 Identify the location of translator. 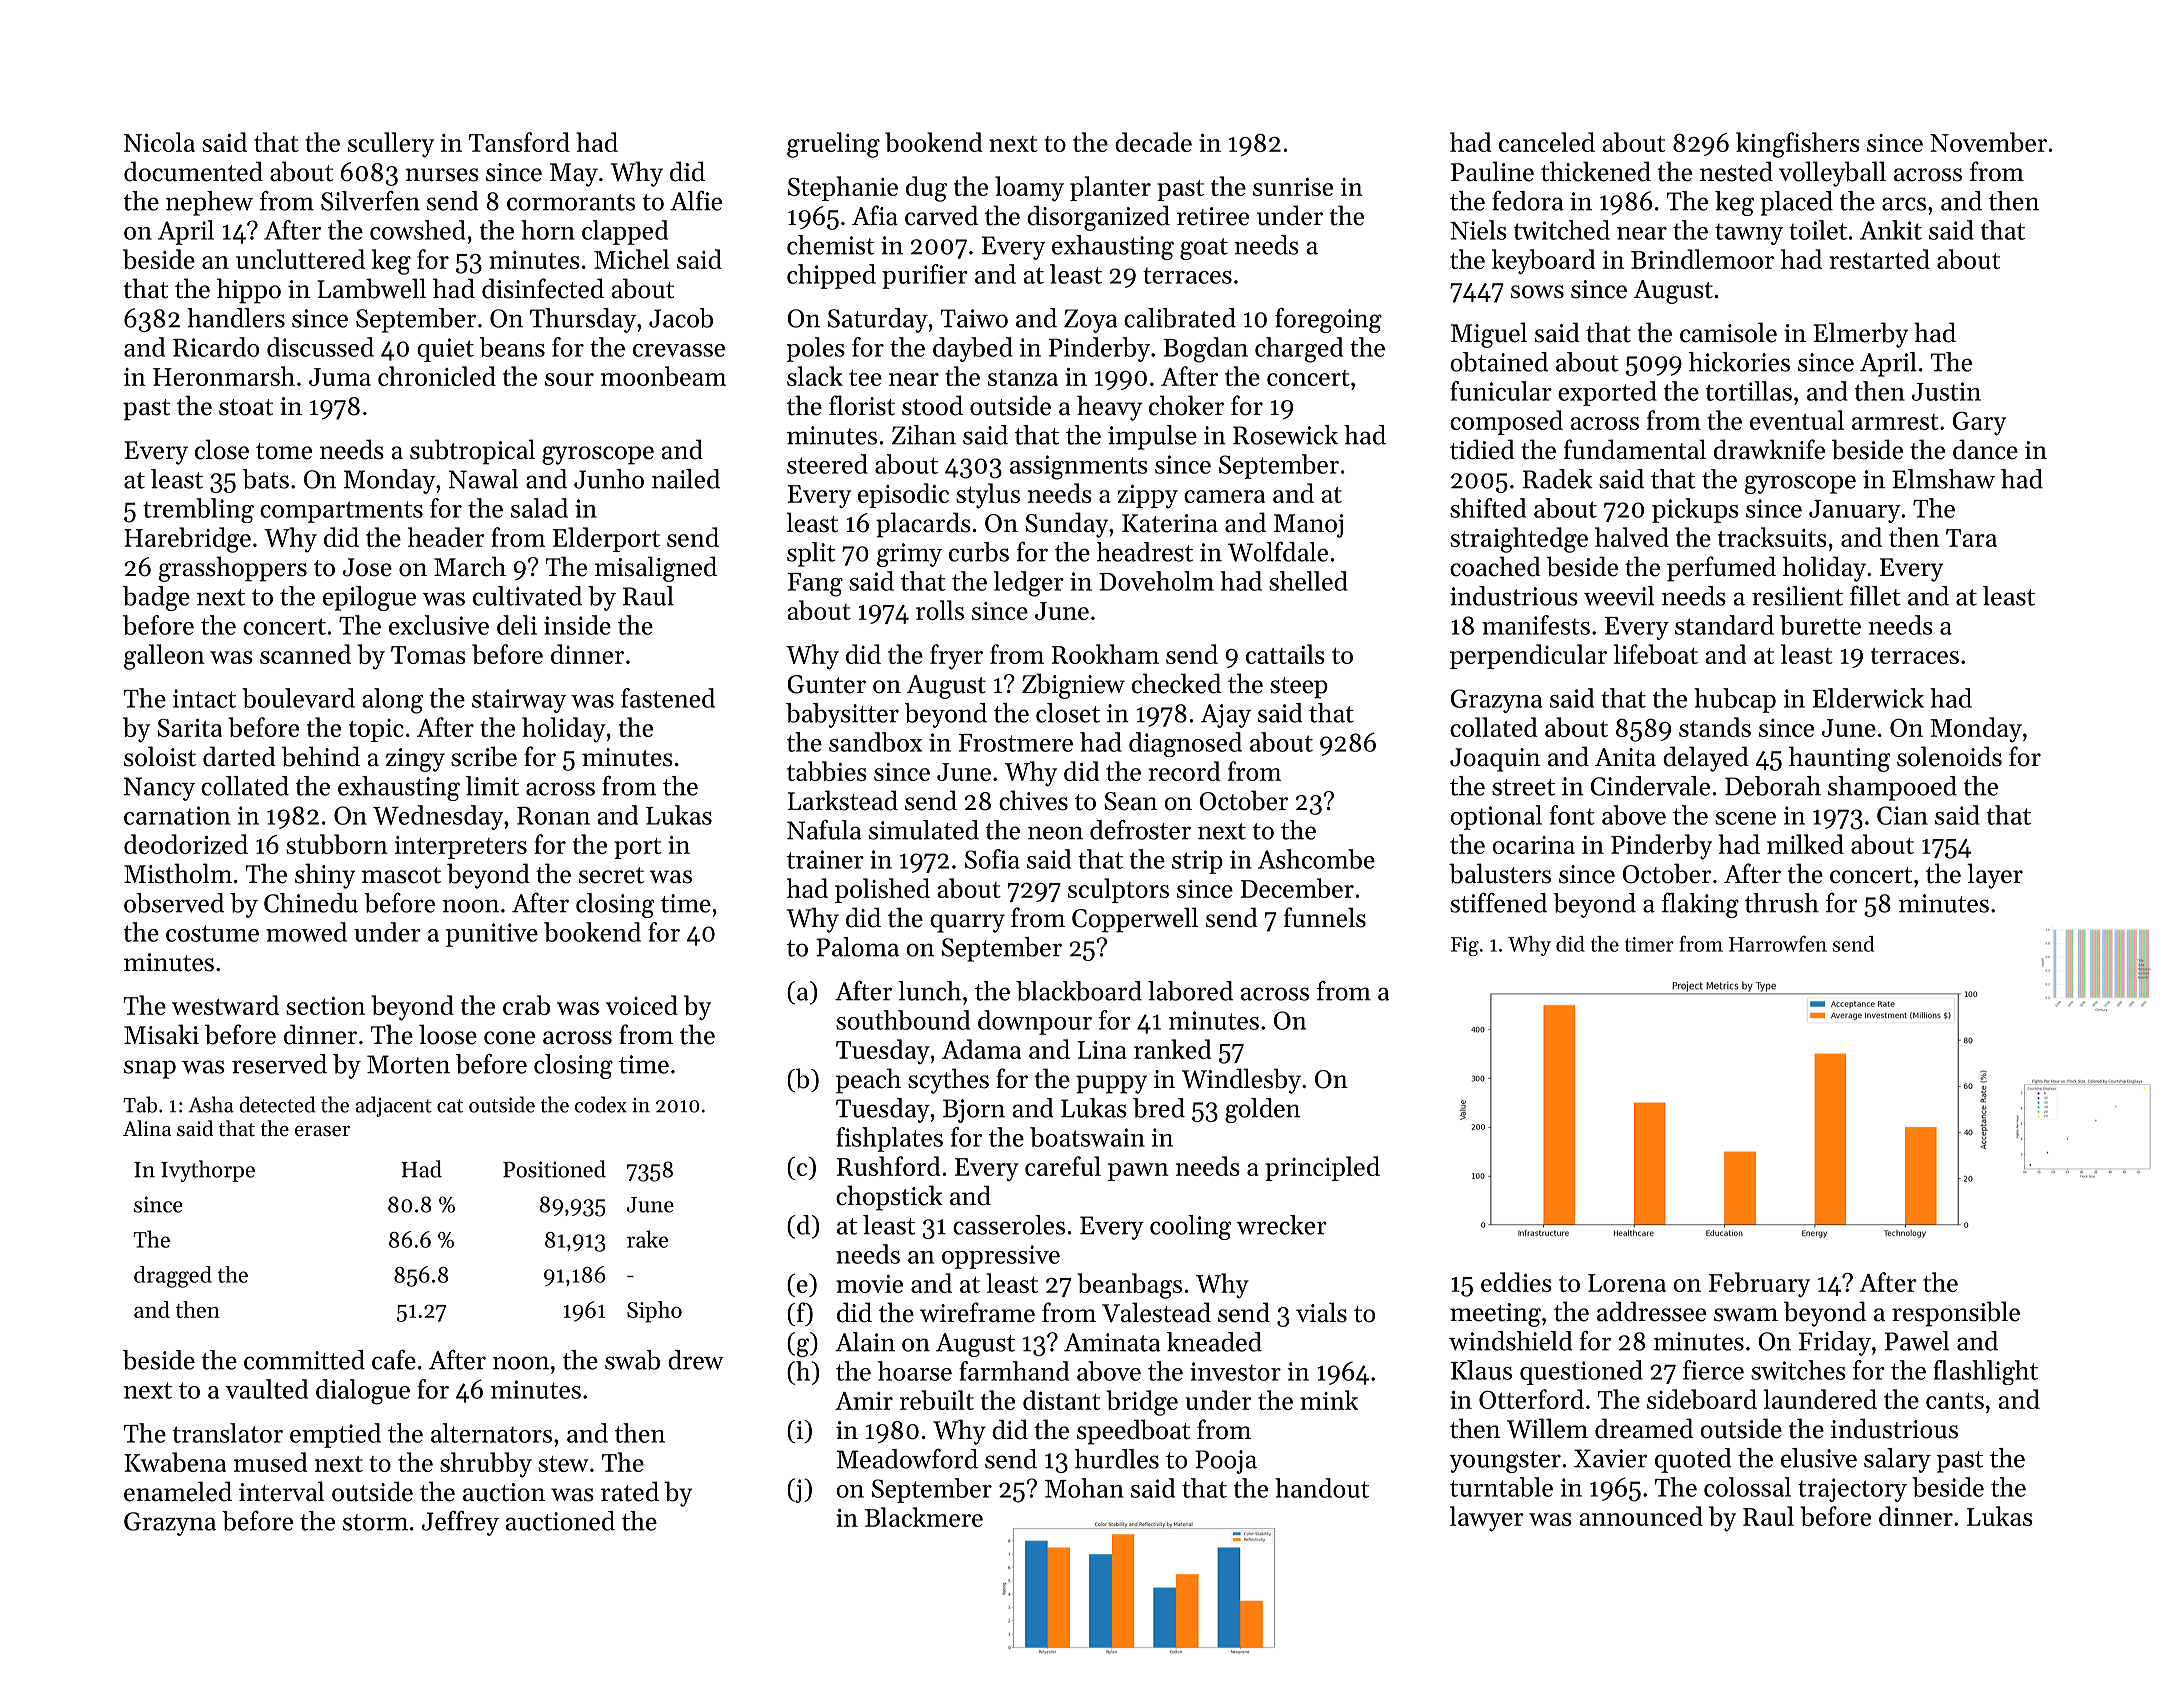
(228, 1433).
